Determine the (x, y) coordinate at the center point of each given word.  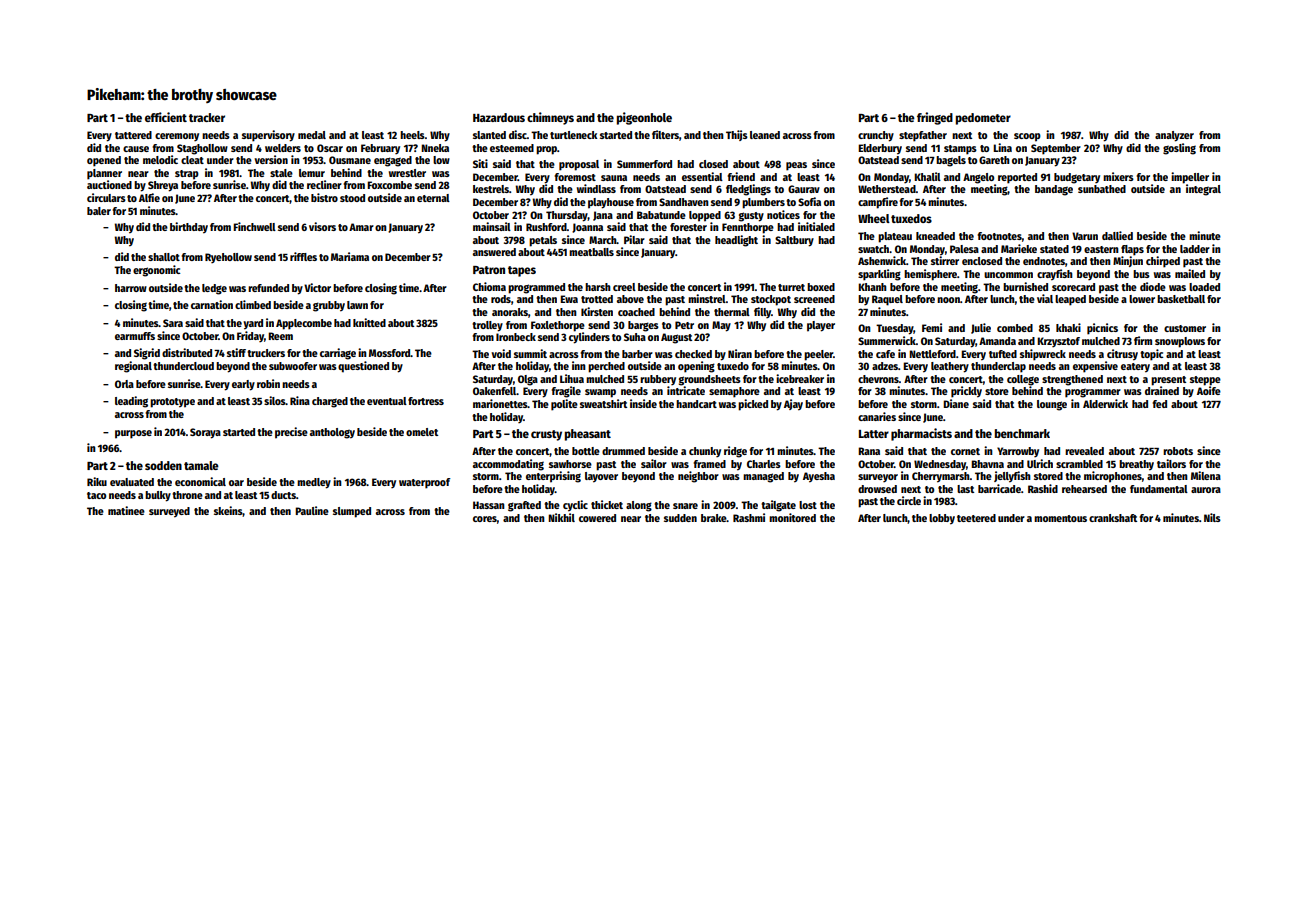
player (821, 326)
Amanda (997, 341)
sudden (680, 518)
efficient (166, 117)
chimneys (550, 118)
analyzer (1174, 136)
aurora (1206, 490)
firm (1143, 340)
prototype (172, 403)
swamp (600, 393)
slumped (352, 512)
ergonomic (156, 271)
